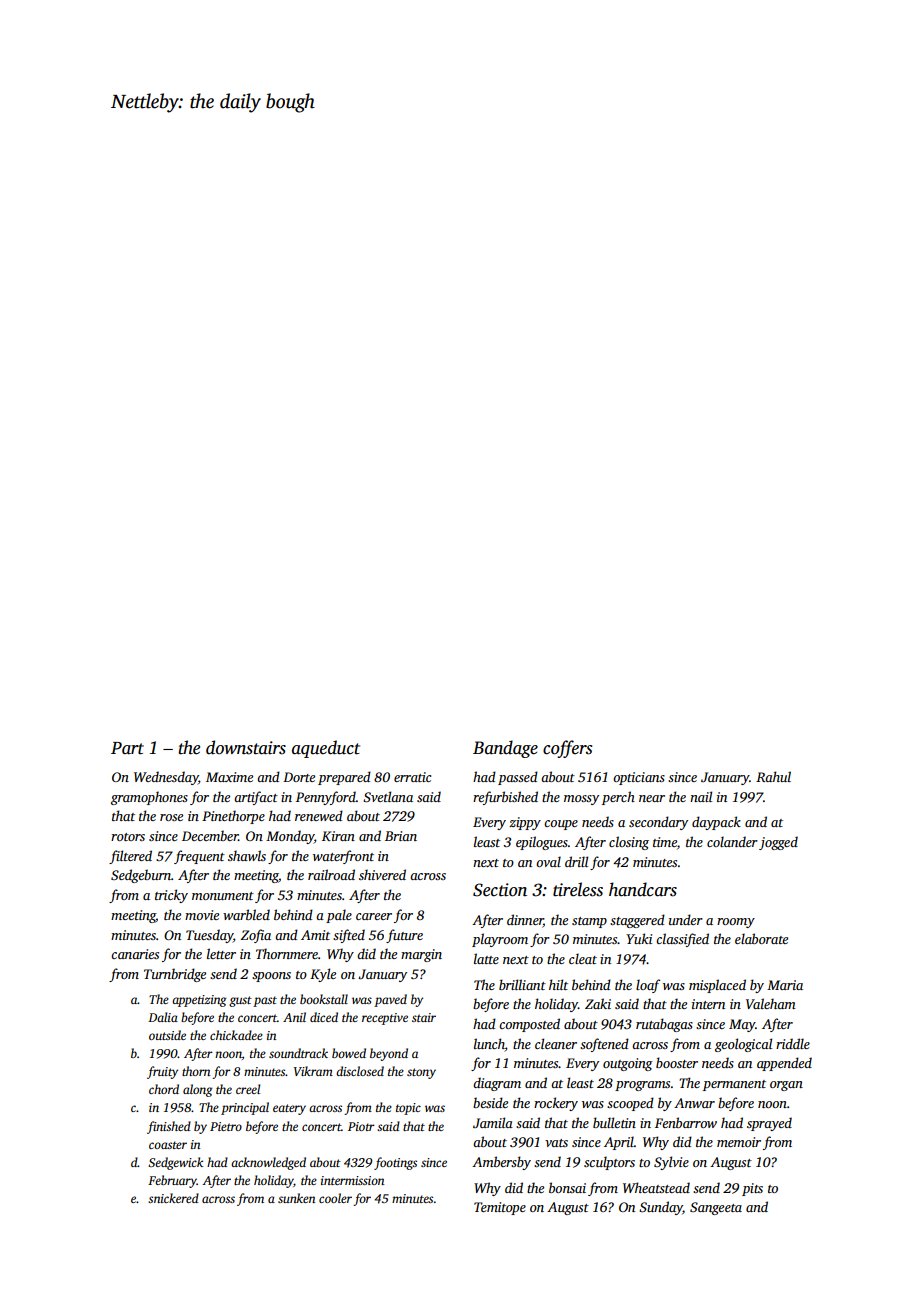  What do you see at coordinates (773, 776) in the image?
I see `Rahul` at bounding box center [773, 776].
